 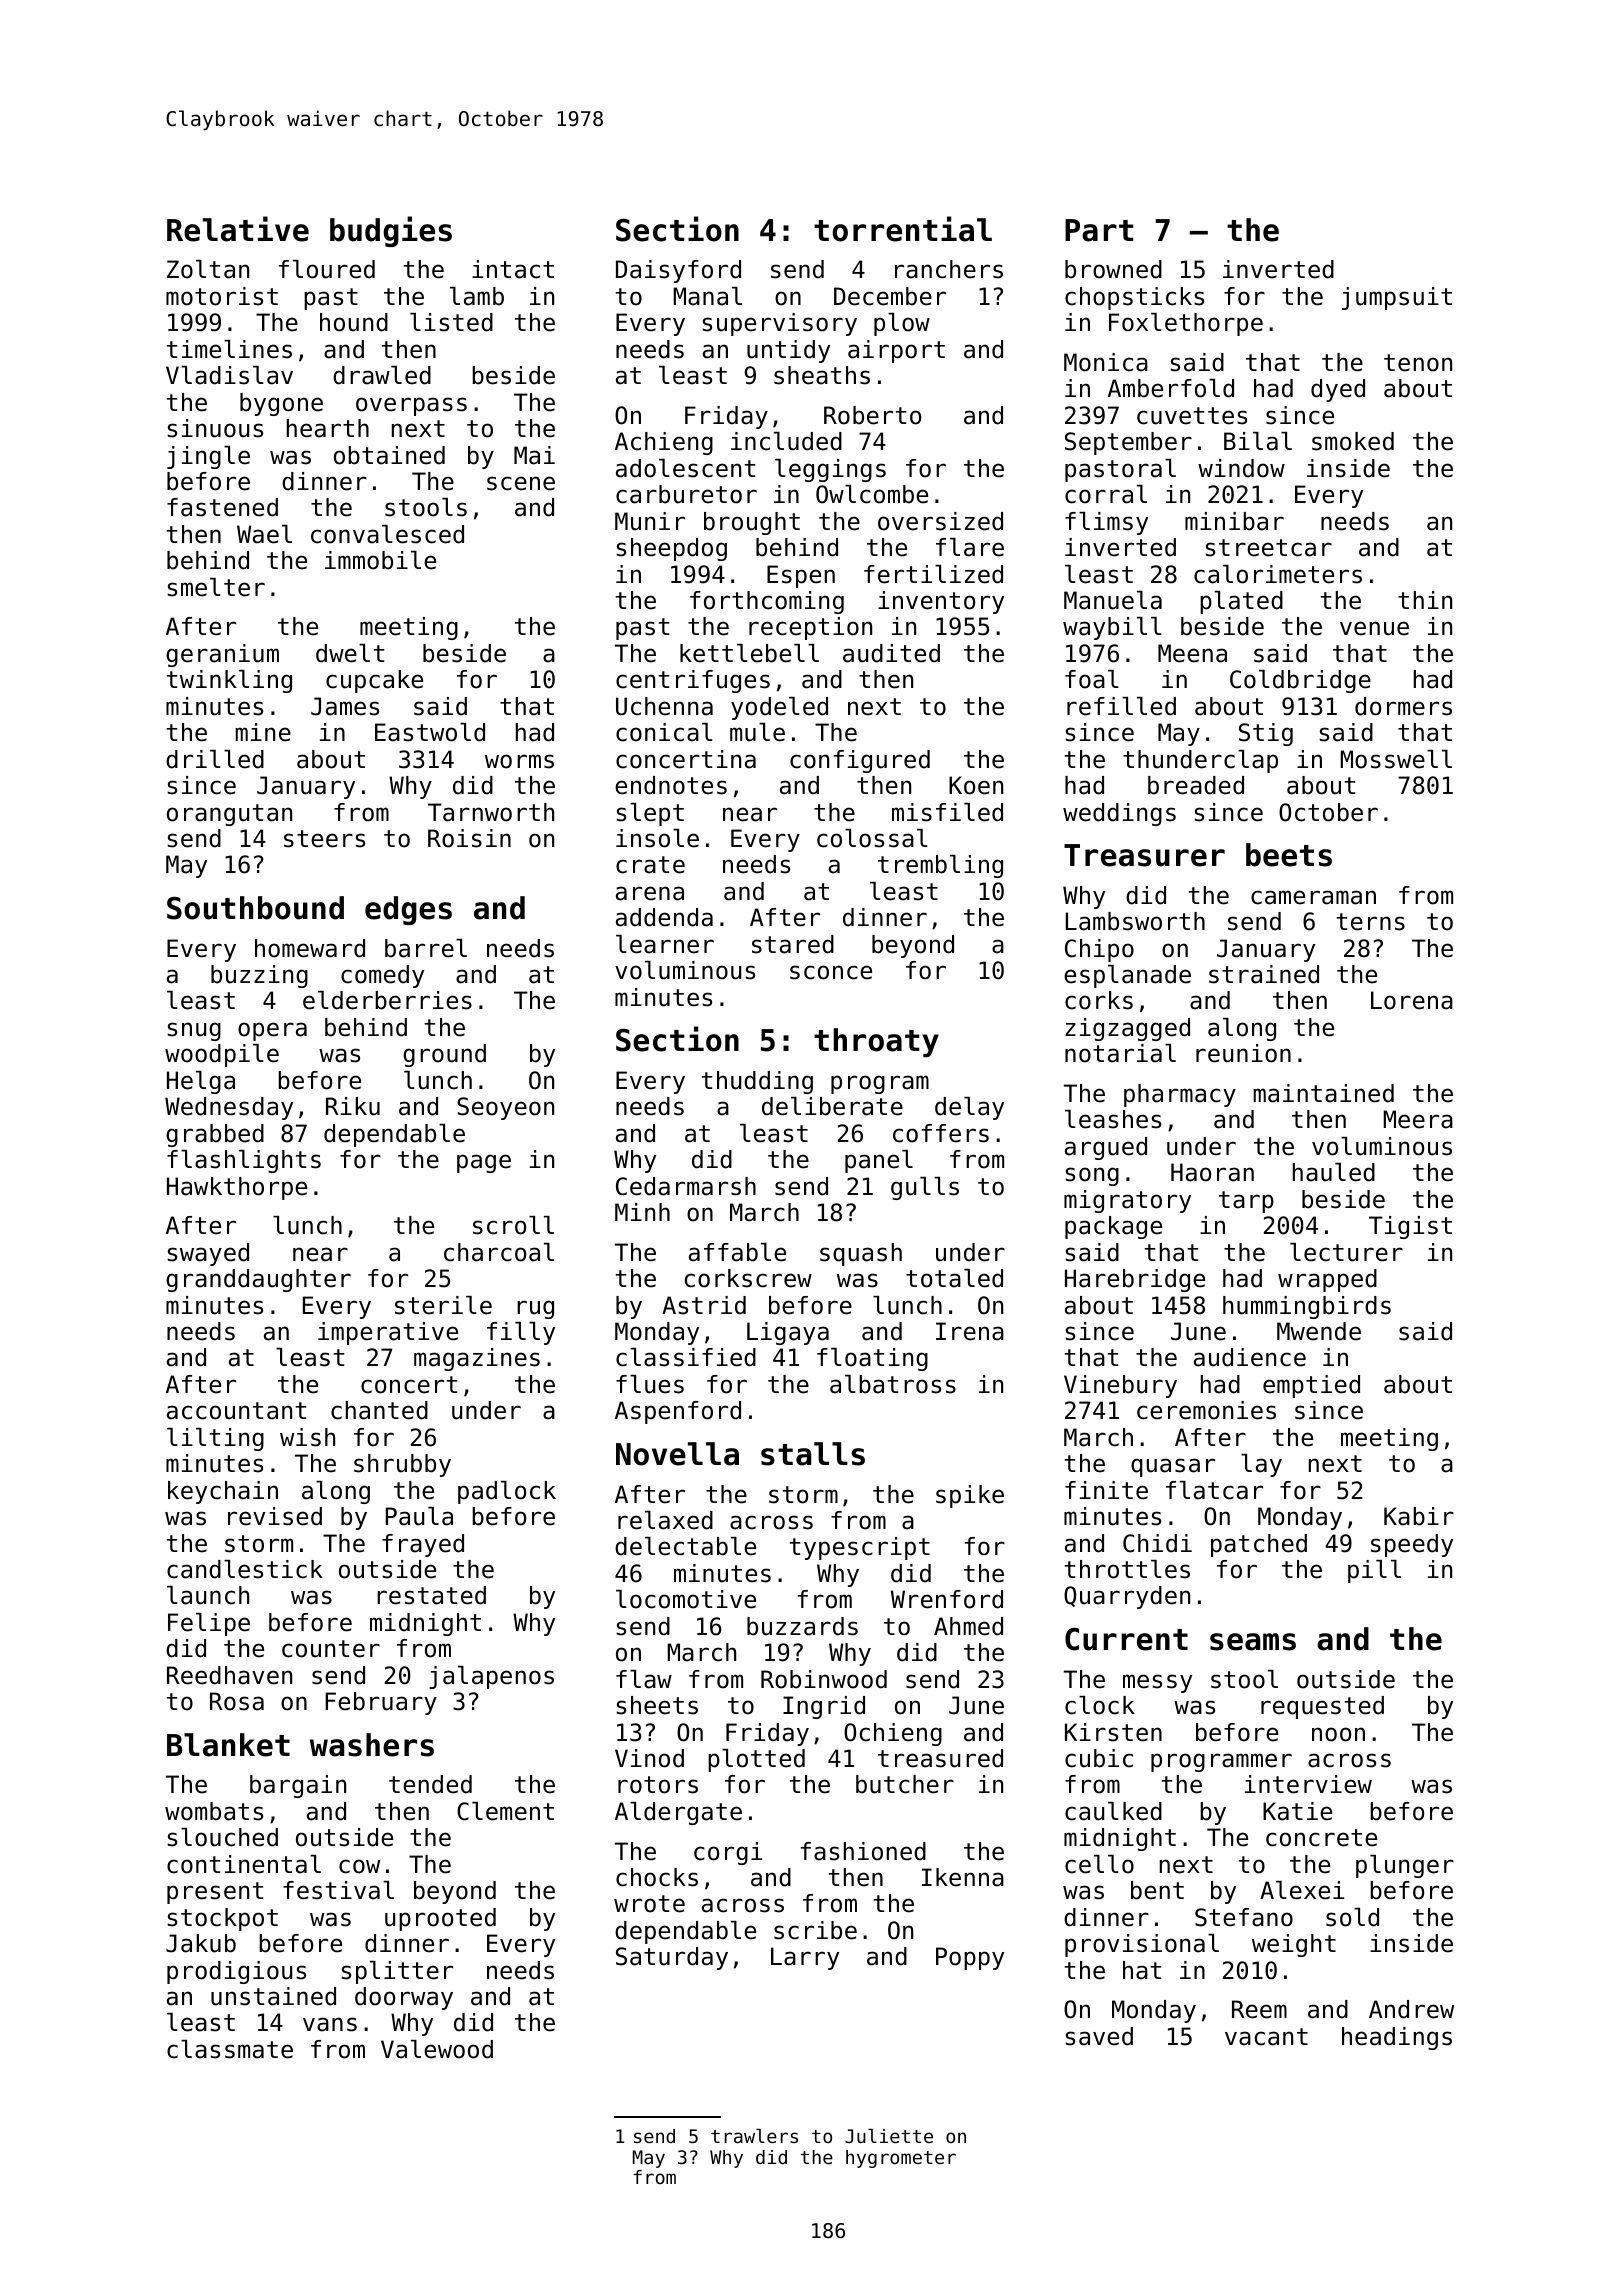 I want to click on Larry, so click(x=805, y=1958).
